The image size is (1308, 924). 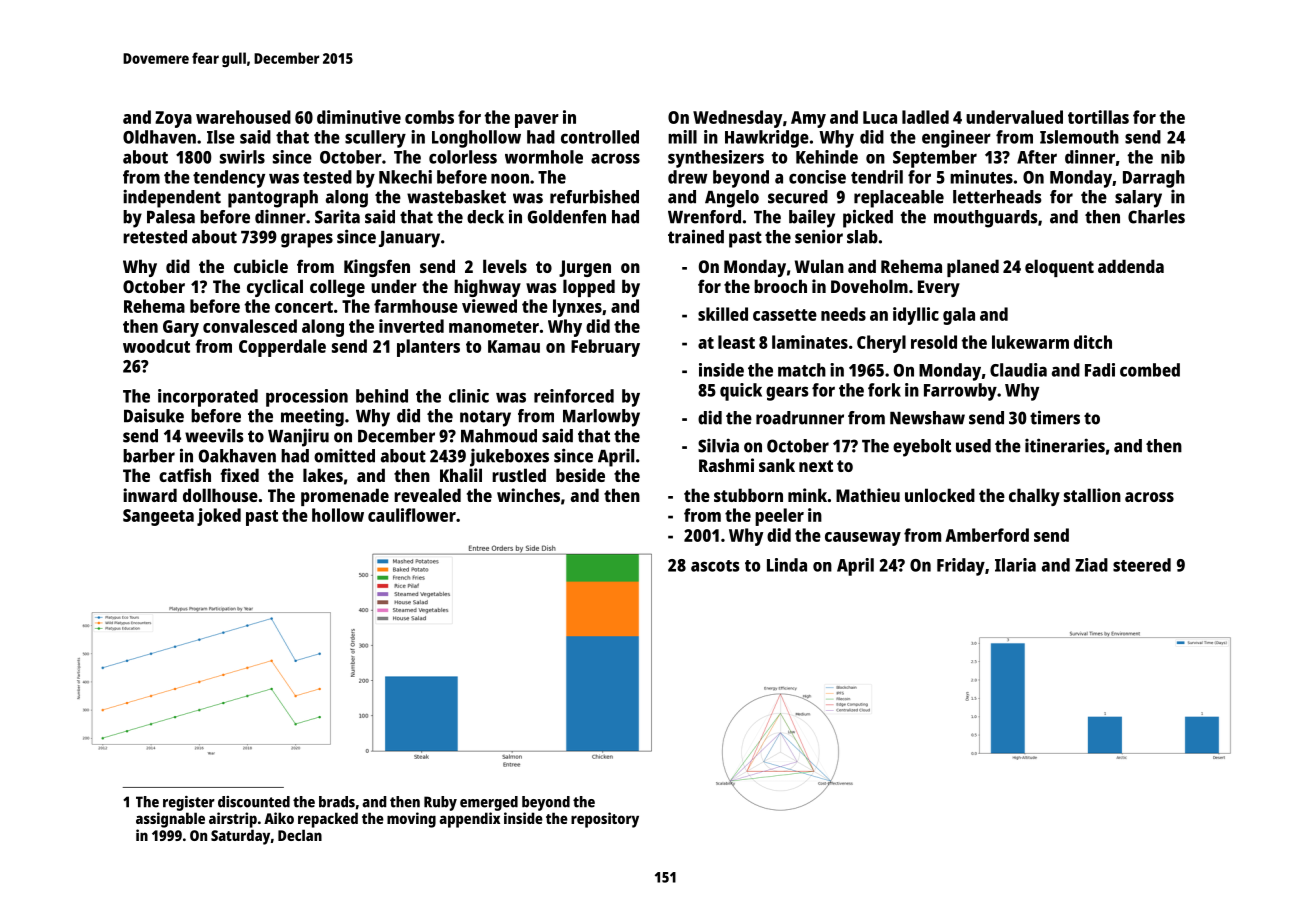 What do you see at coordinates (736, 342) in the screenshot?
I see `least` at bounding box center [736, 342].
